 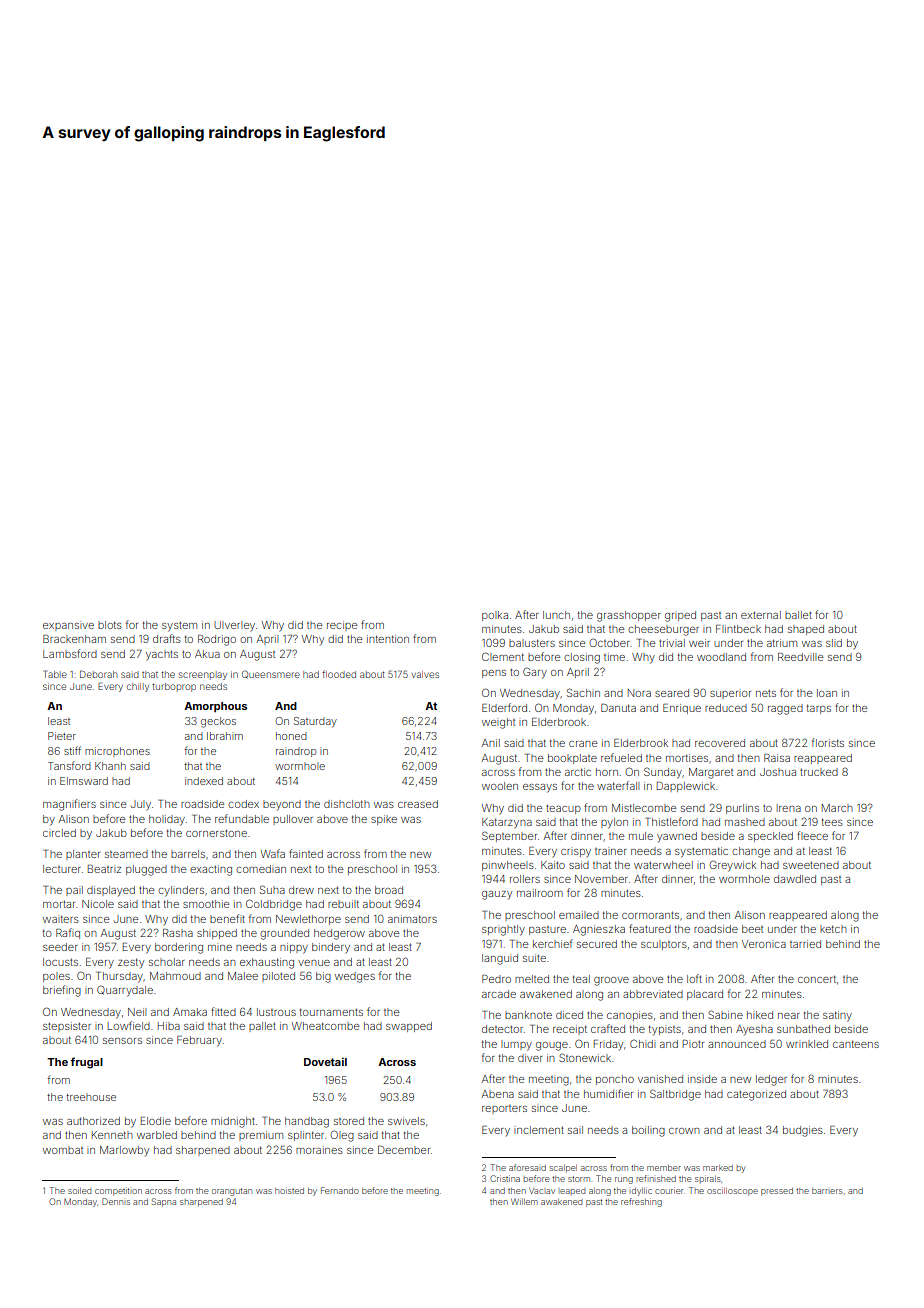 I want to click on Dennis, so click(x=116, y=1201).
